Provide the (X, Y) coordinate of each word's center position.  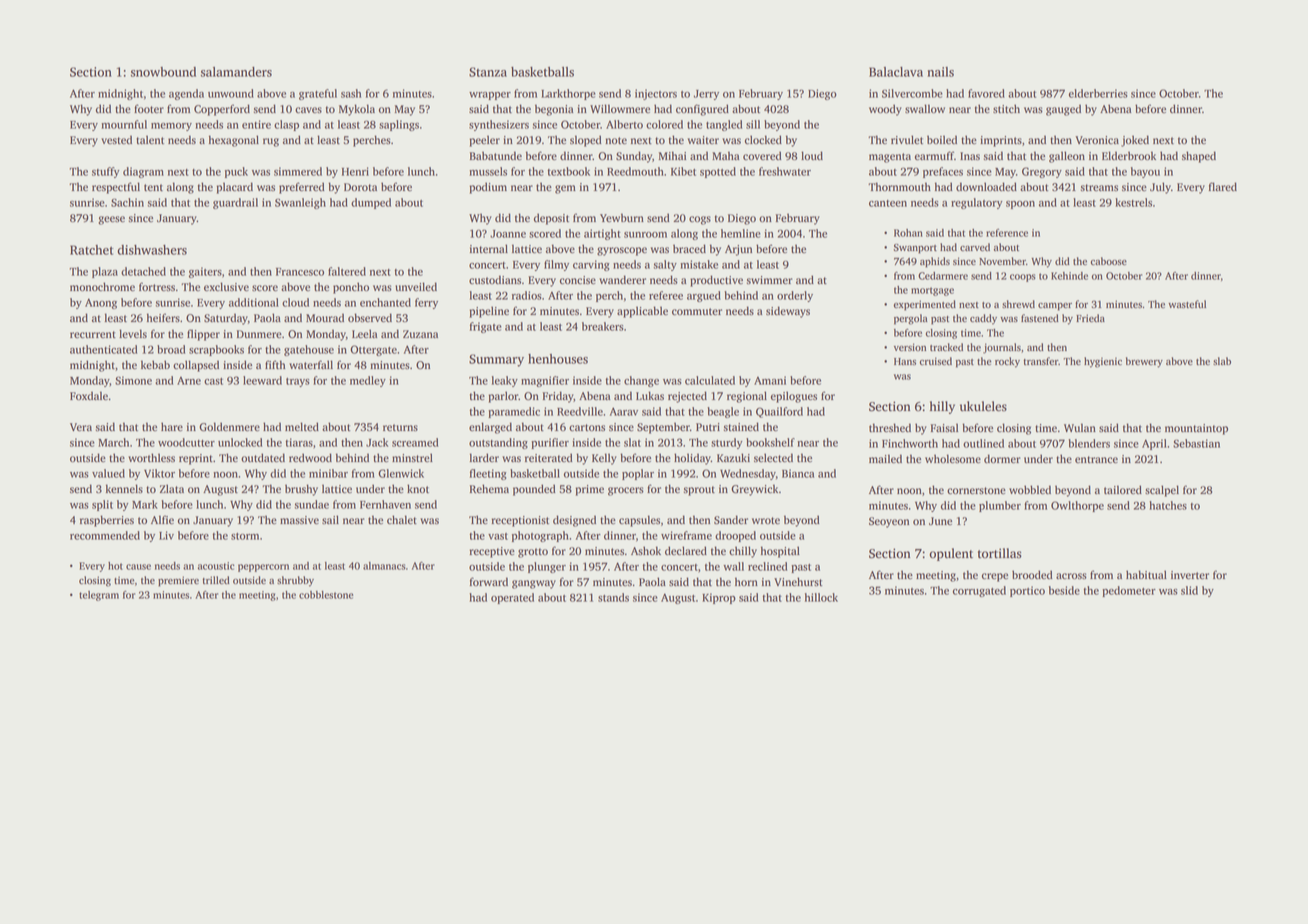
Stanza (488, 72)
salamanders (236, 72)
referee (666, 295)
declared (686, 551)
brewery (1144, 362)
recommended (105, 535)
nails (940, 72)
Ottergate (373, 350)
